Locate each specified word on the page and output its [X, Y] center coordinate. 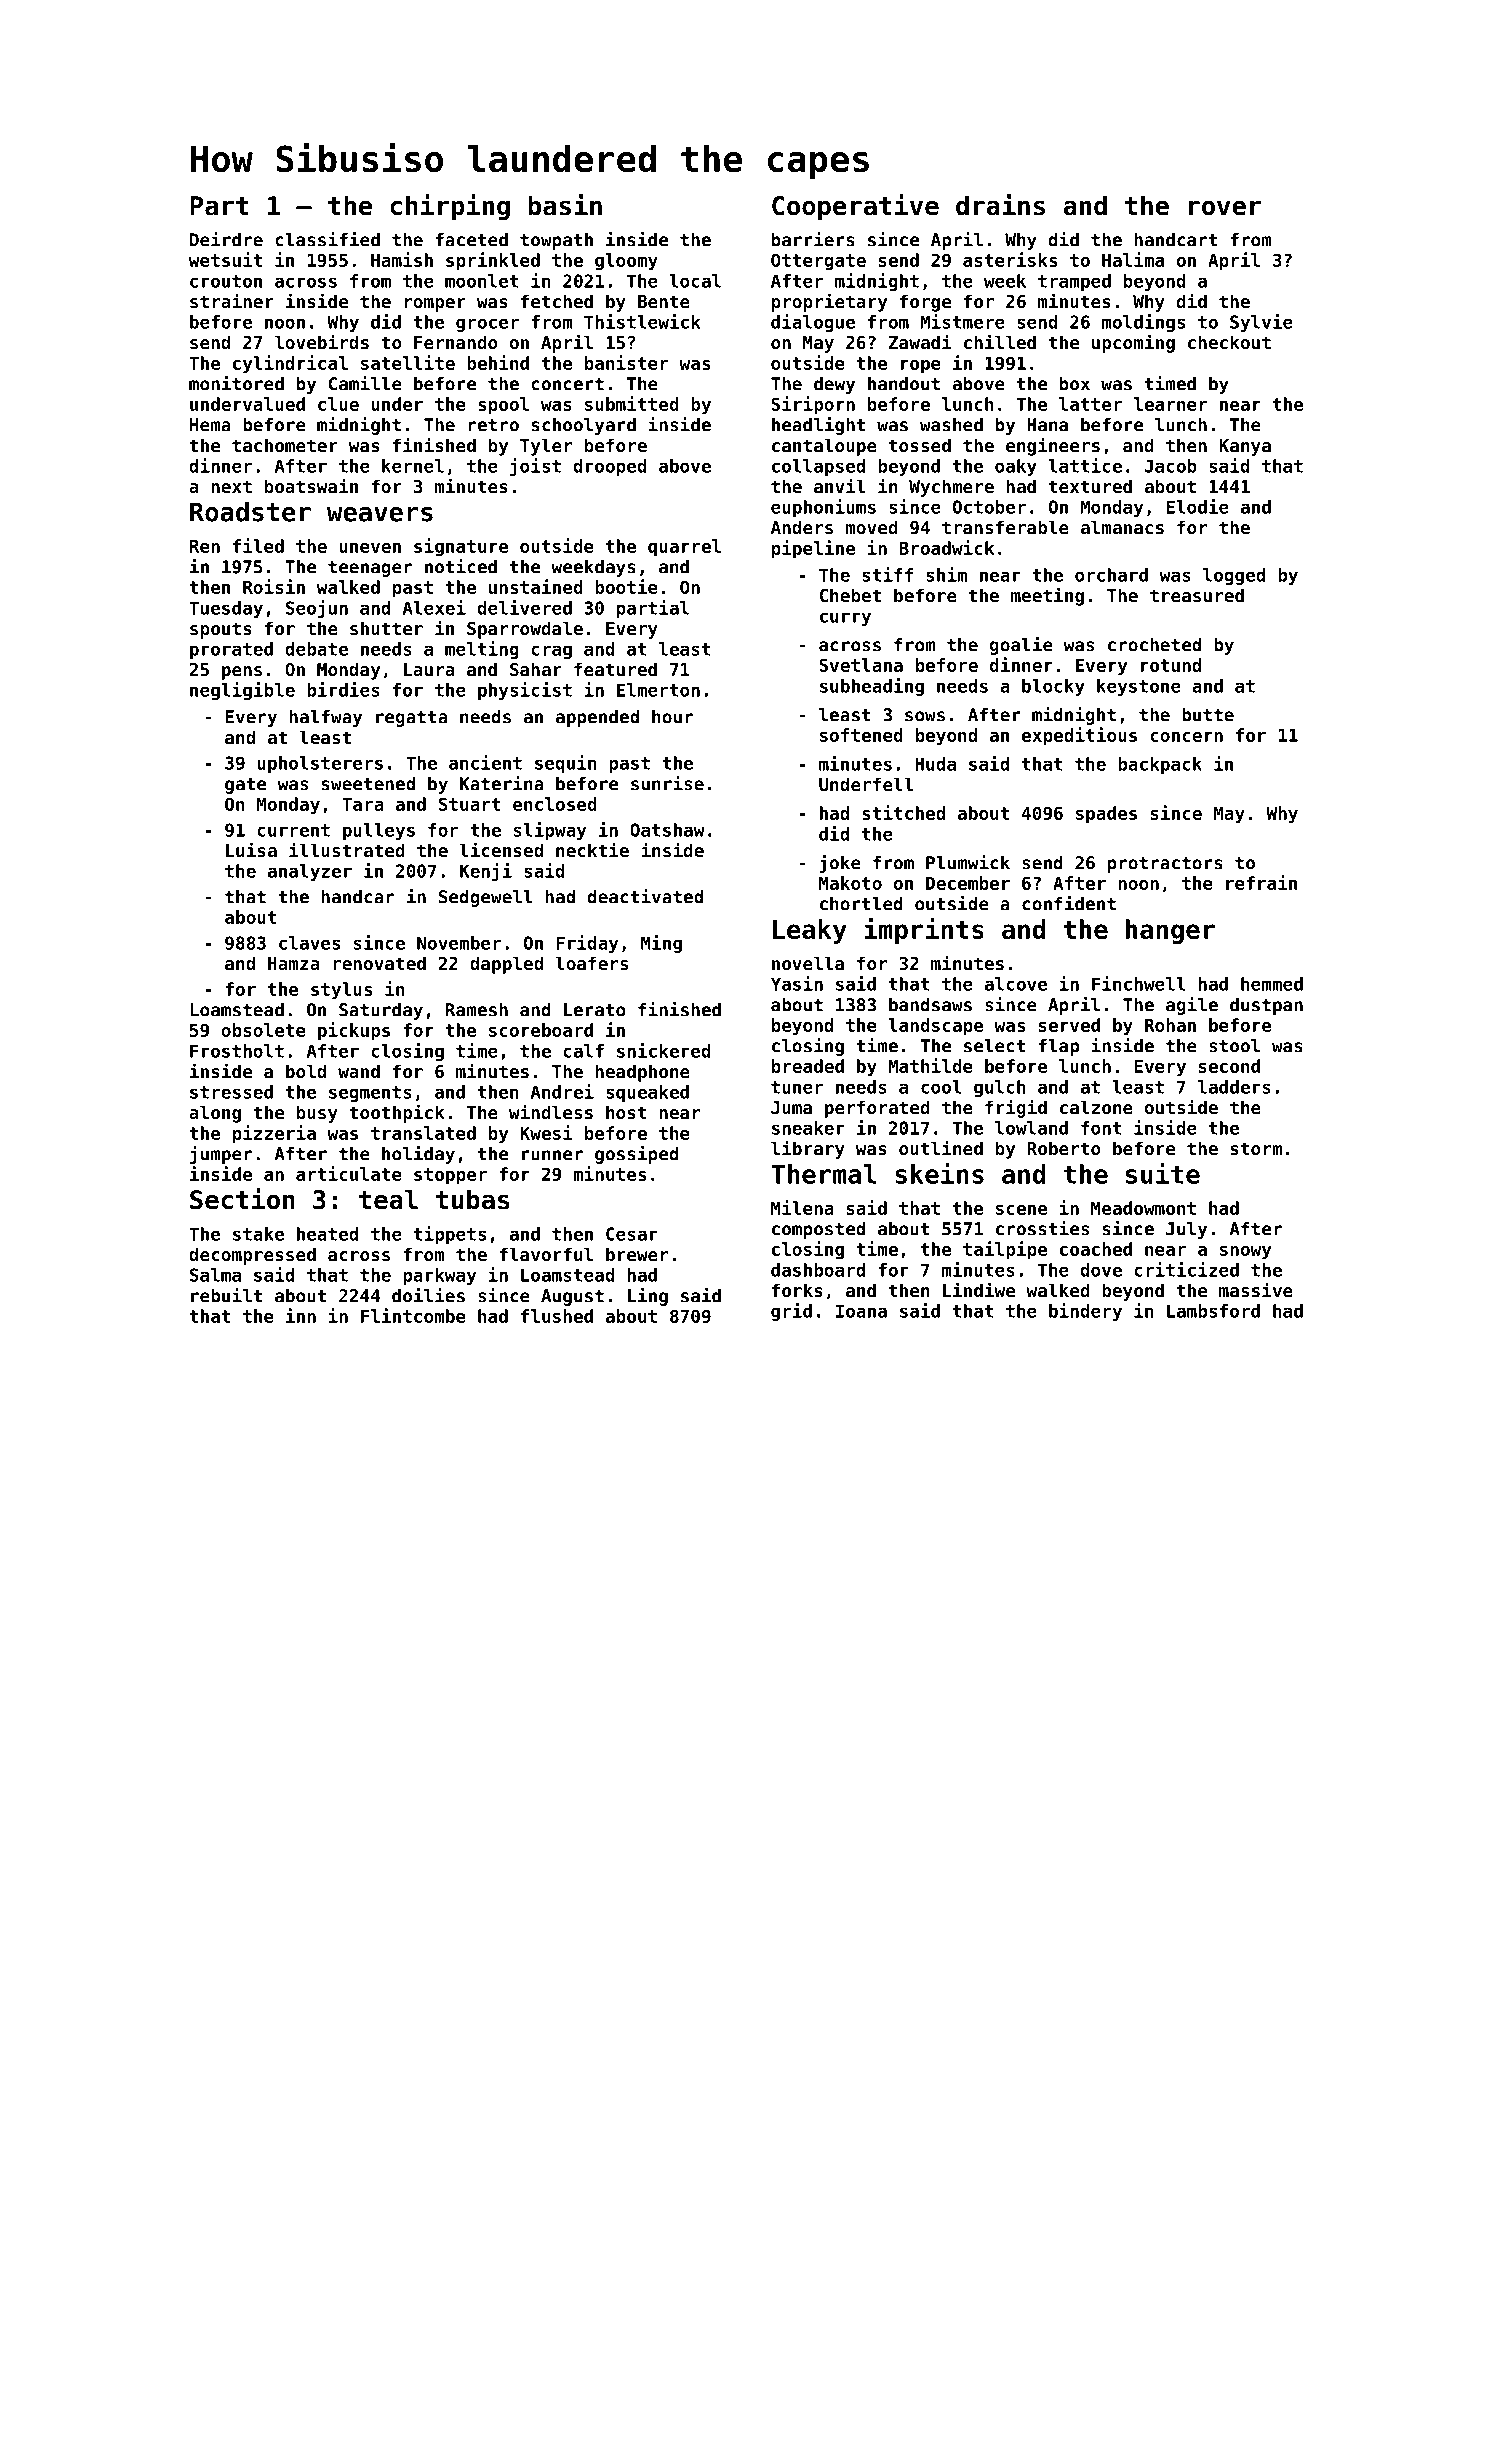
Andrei [562, 1091]
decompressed [252, 1256]
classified [327, 239]
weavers [380, 514]
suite [1163, 1173]
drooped [610, 467]
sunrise [667, 783]
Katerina [502, 783]
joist [535, 467]
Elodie [1197, 506]
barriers [813, 239]
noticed [461, 566]
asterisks [1010, 259]
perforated [877, 1109]
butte [1208, 715]
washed [951, 425]
